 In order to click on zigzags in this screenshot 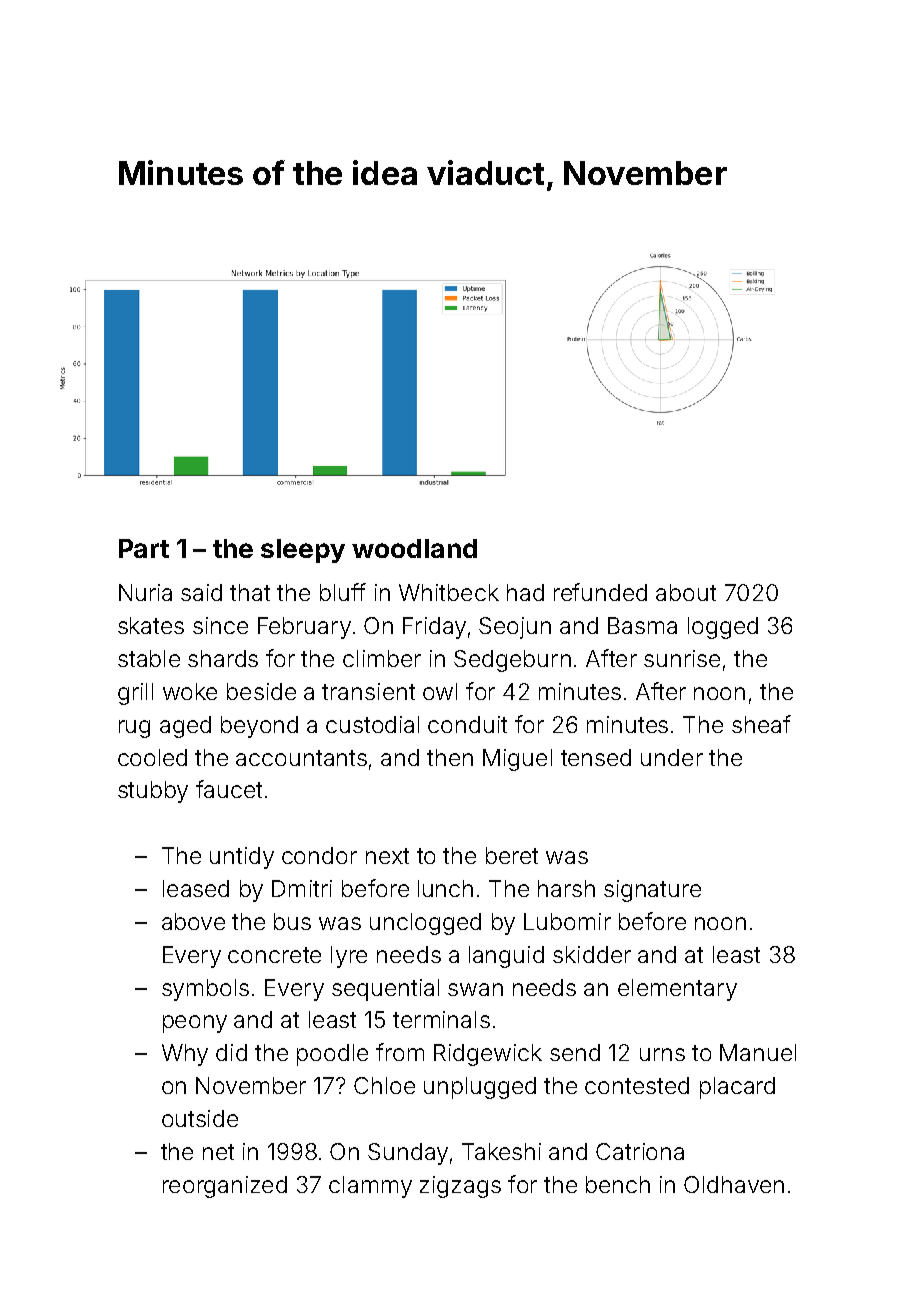, I will do `click(460, 1187)`.
